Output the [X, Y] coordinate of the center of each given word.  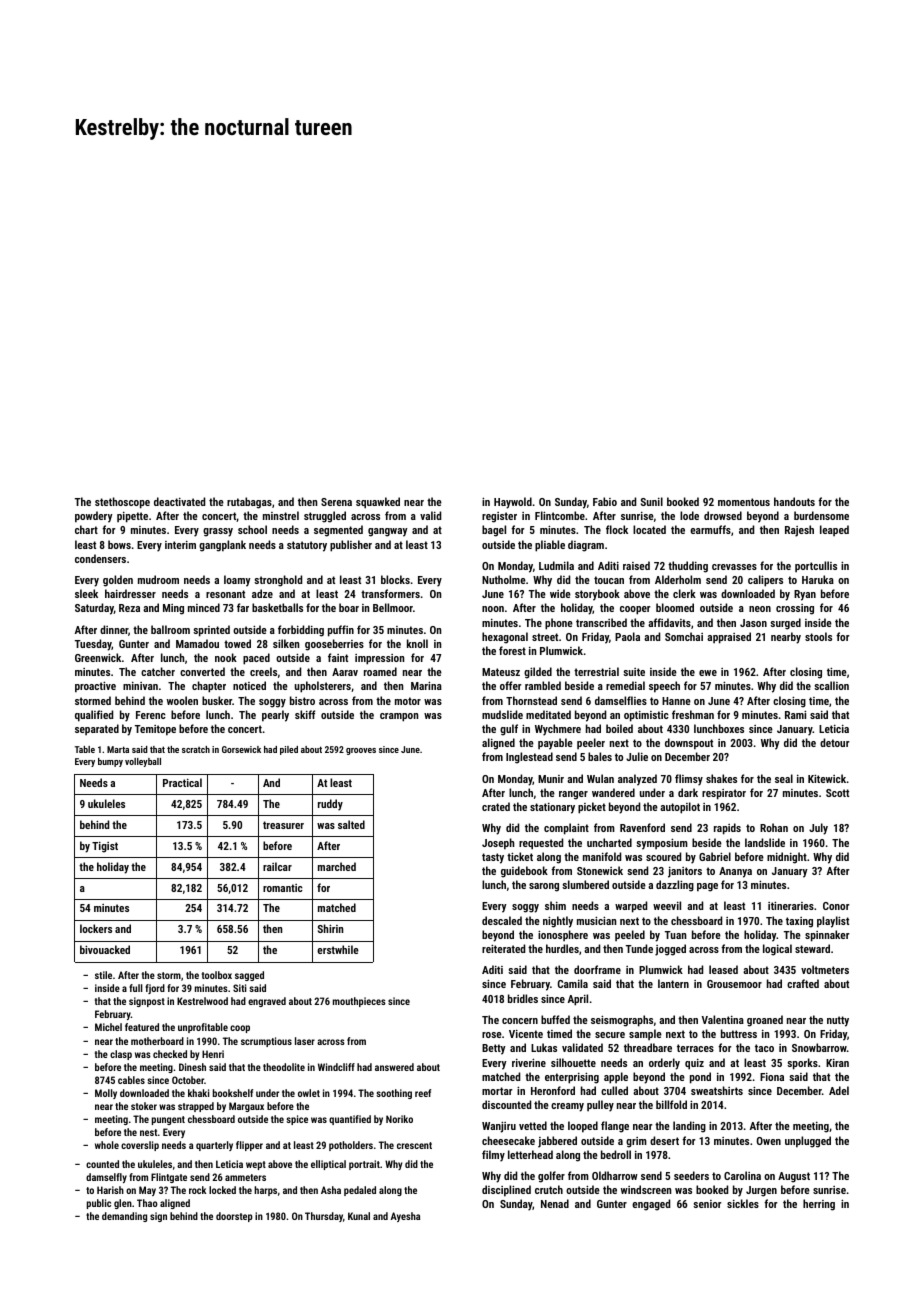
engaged [651, 1205]
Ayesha [405, 1217]
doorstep [234, 1217]
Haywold [513, 503]
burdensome [821, 515]
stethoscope [122, 503]
